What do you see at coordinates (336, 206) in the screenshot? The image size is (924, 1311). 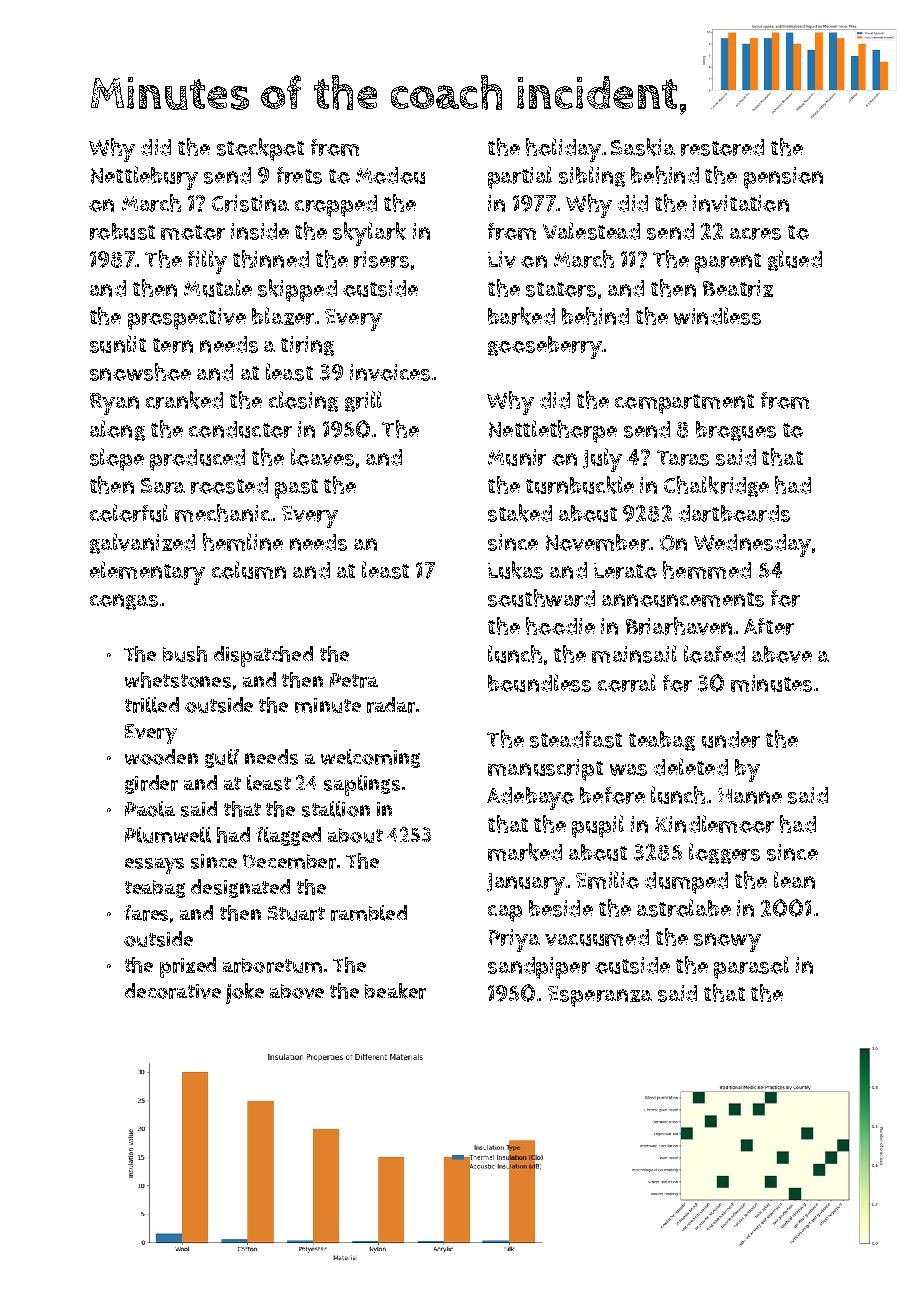 I see `cropped` at bounding box center [336, 206].
